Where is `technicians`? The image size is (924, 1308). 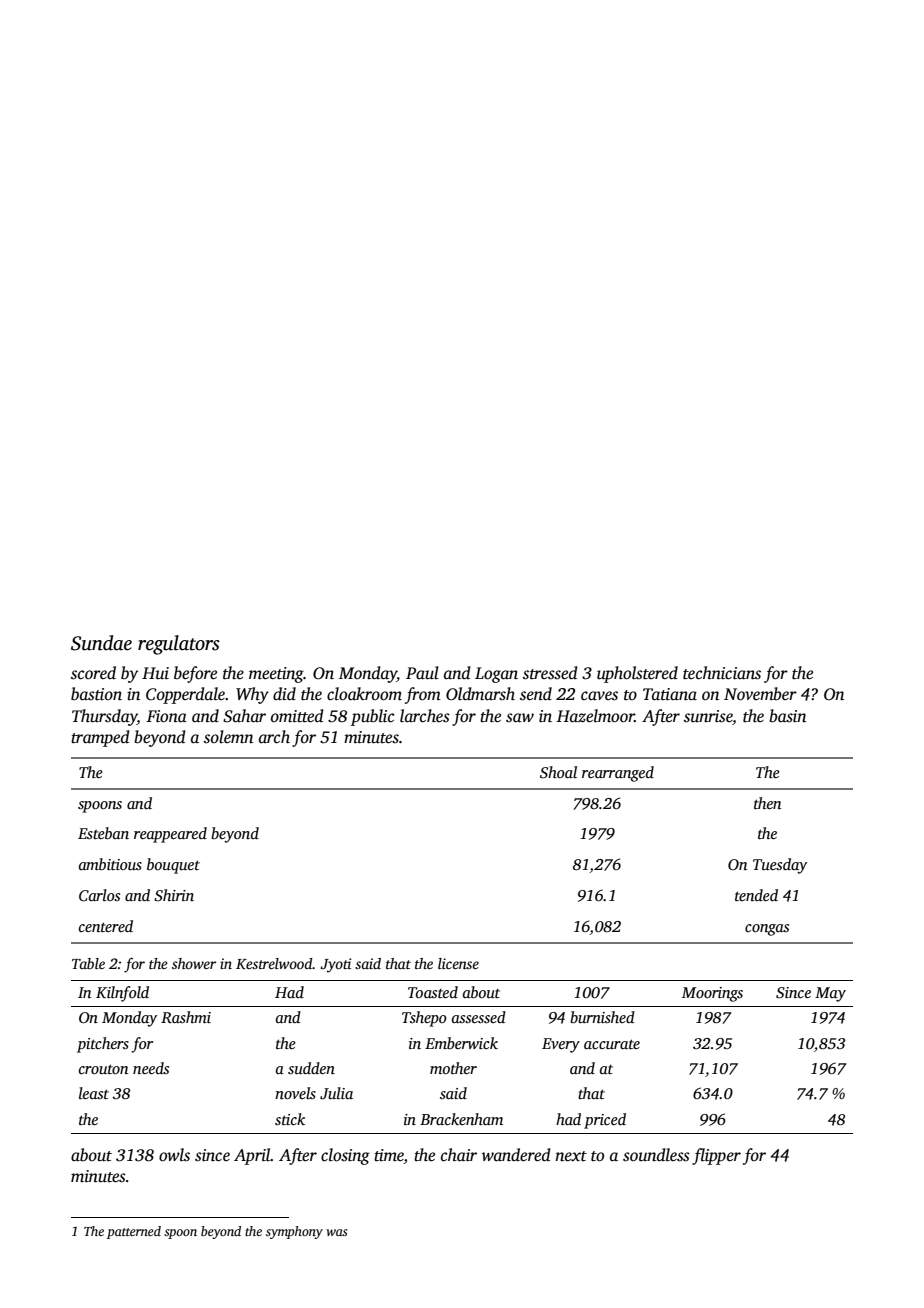 technicians is located at coordinates (722, 673).
